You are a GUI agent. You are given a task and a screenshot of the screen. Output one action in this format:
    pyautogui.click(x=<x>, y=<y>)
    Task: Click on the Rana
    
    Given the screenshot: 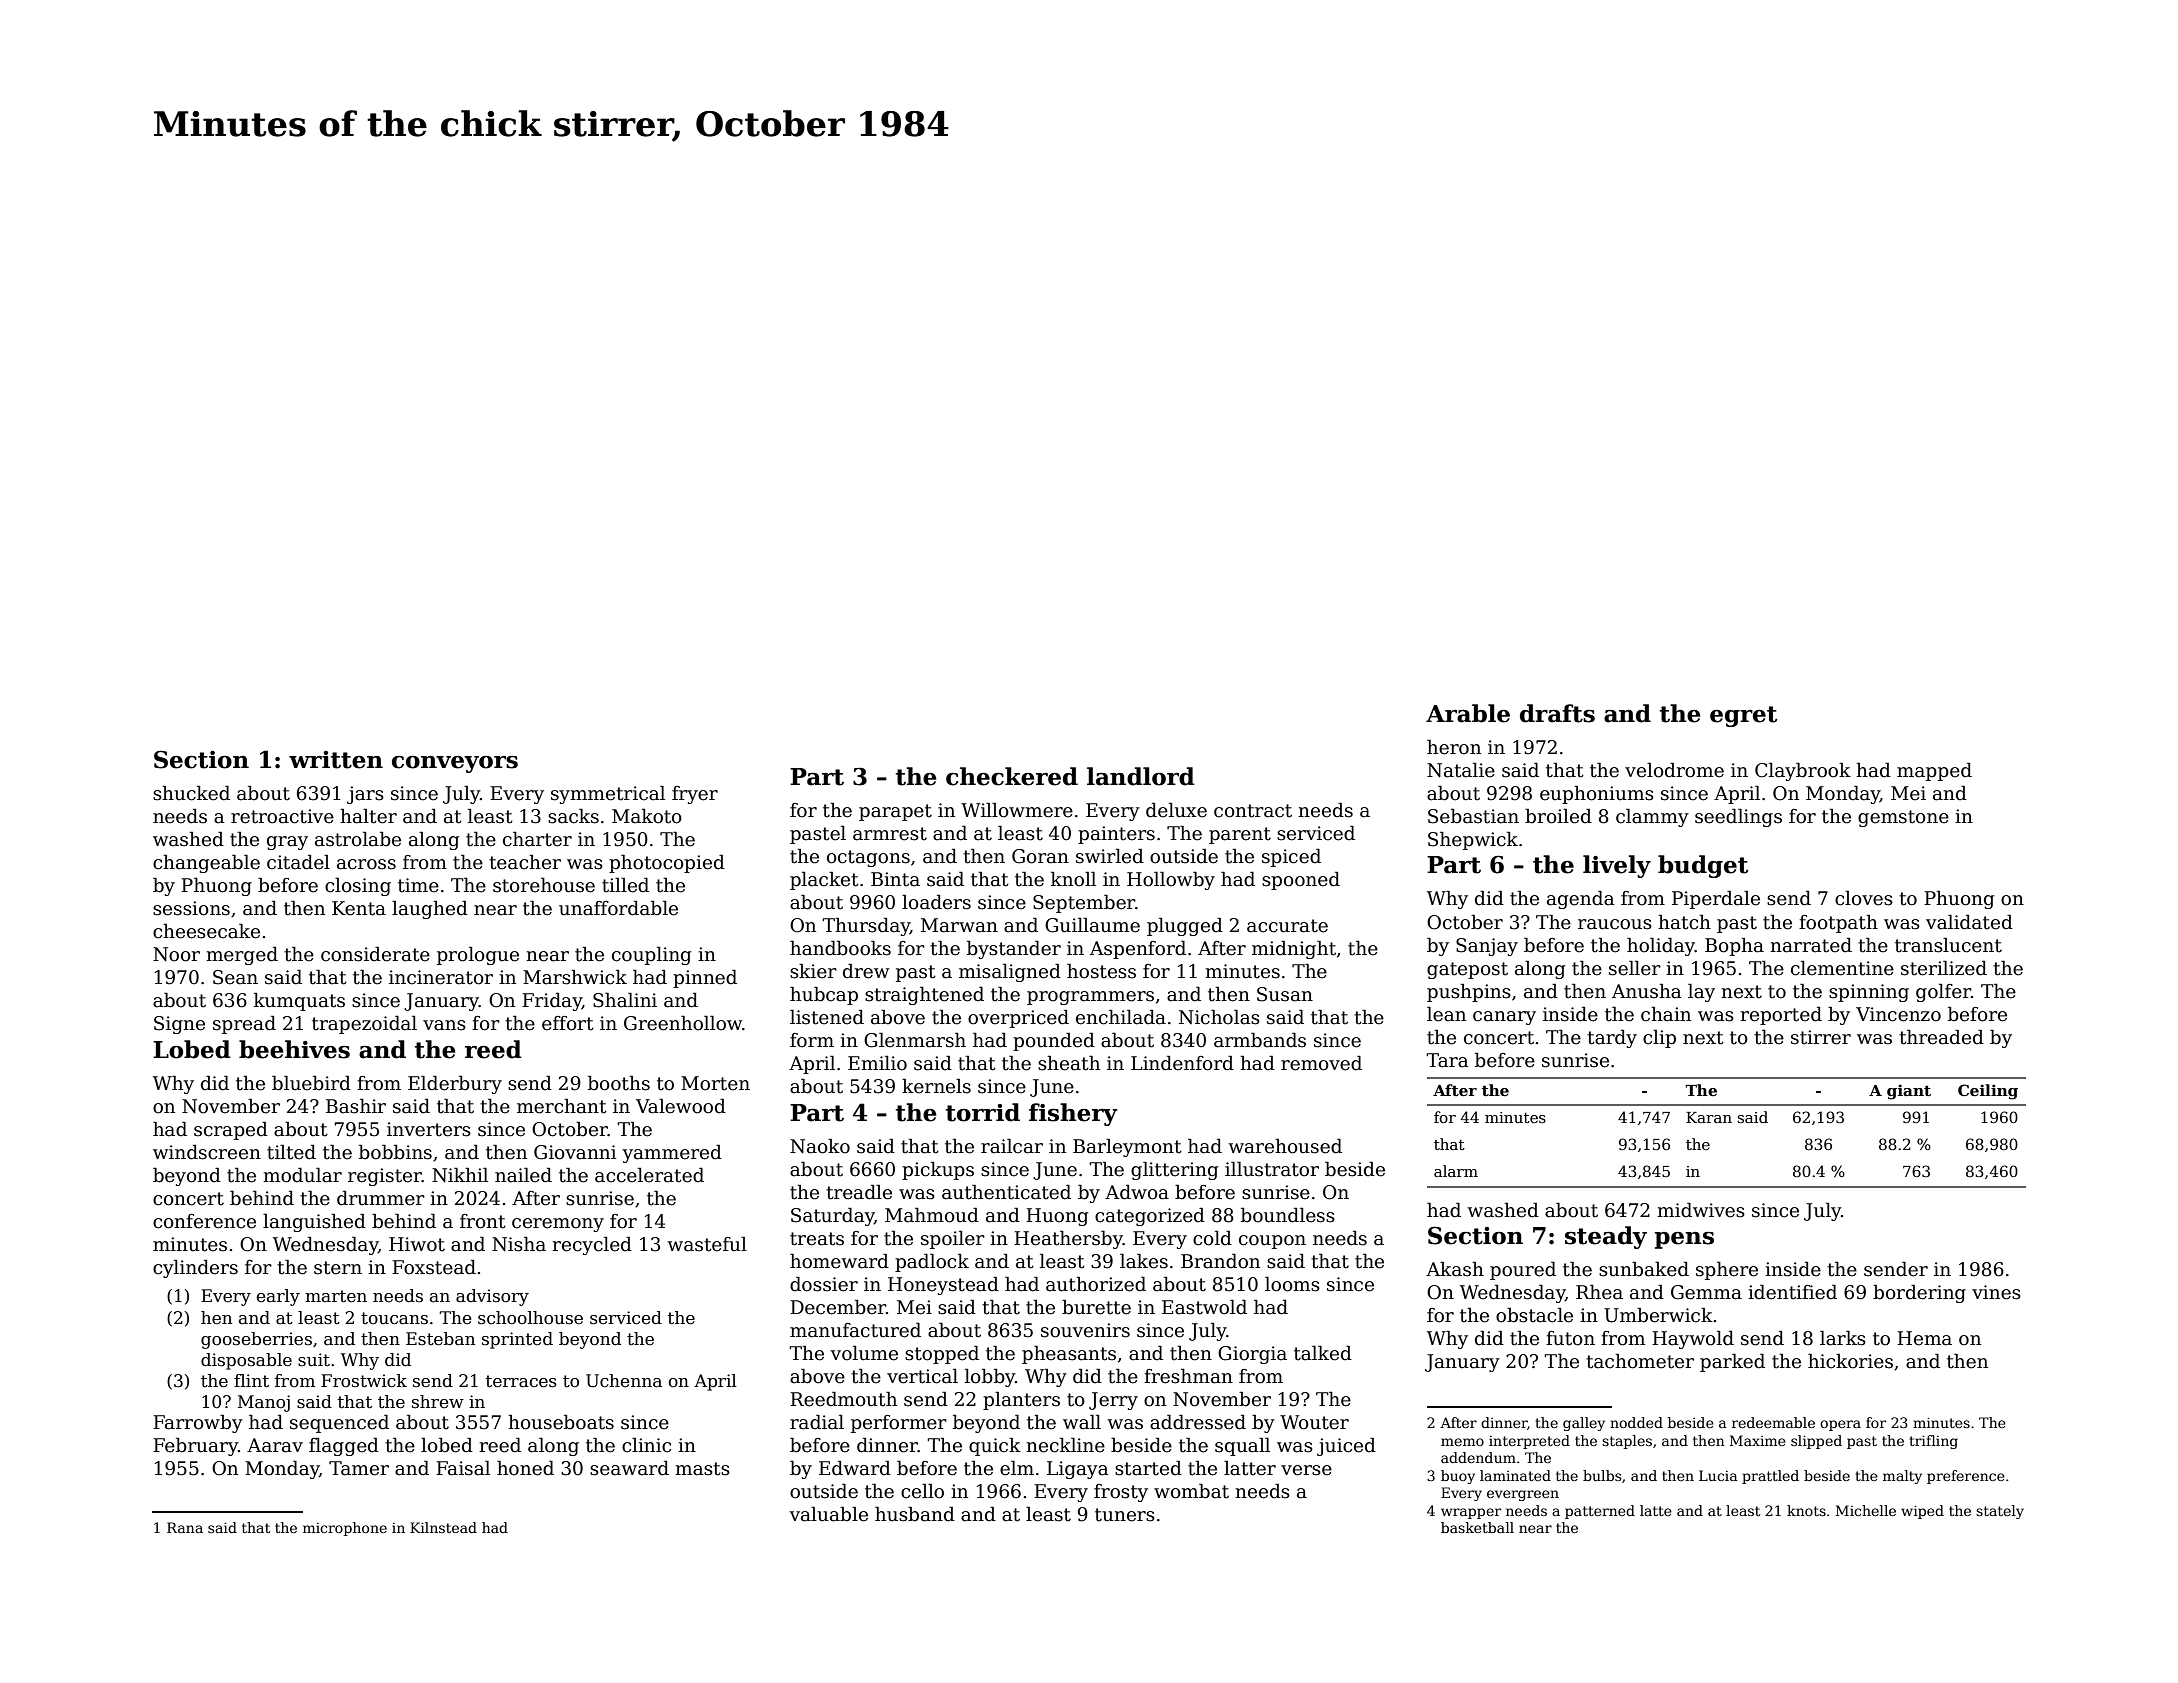 What is the action you would take?
    pyautogui.click(x=185, y=1527)
